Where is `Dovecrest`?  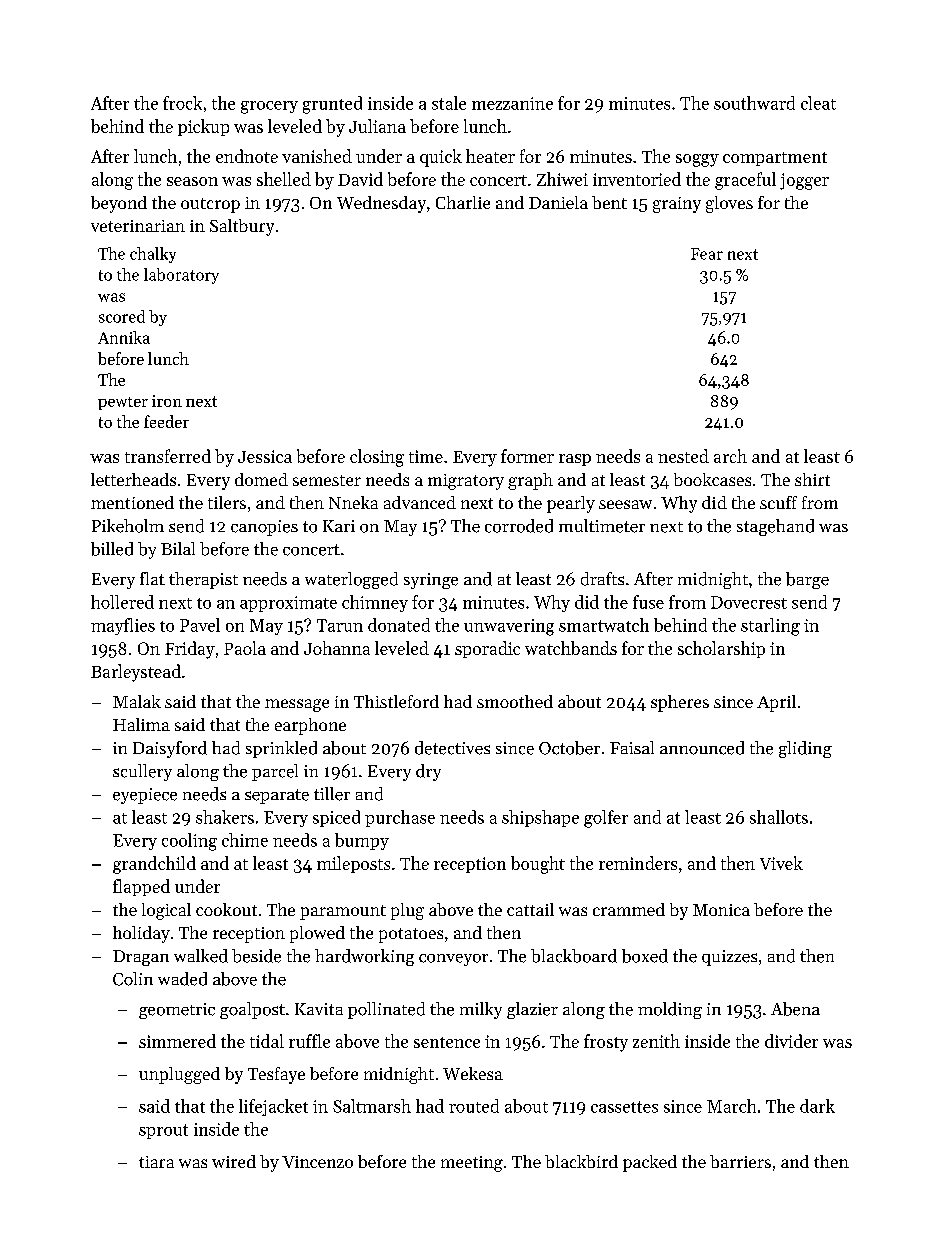
Dovecrest is located at coordinates (749, 602).
